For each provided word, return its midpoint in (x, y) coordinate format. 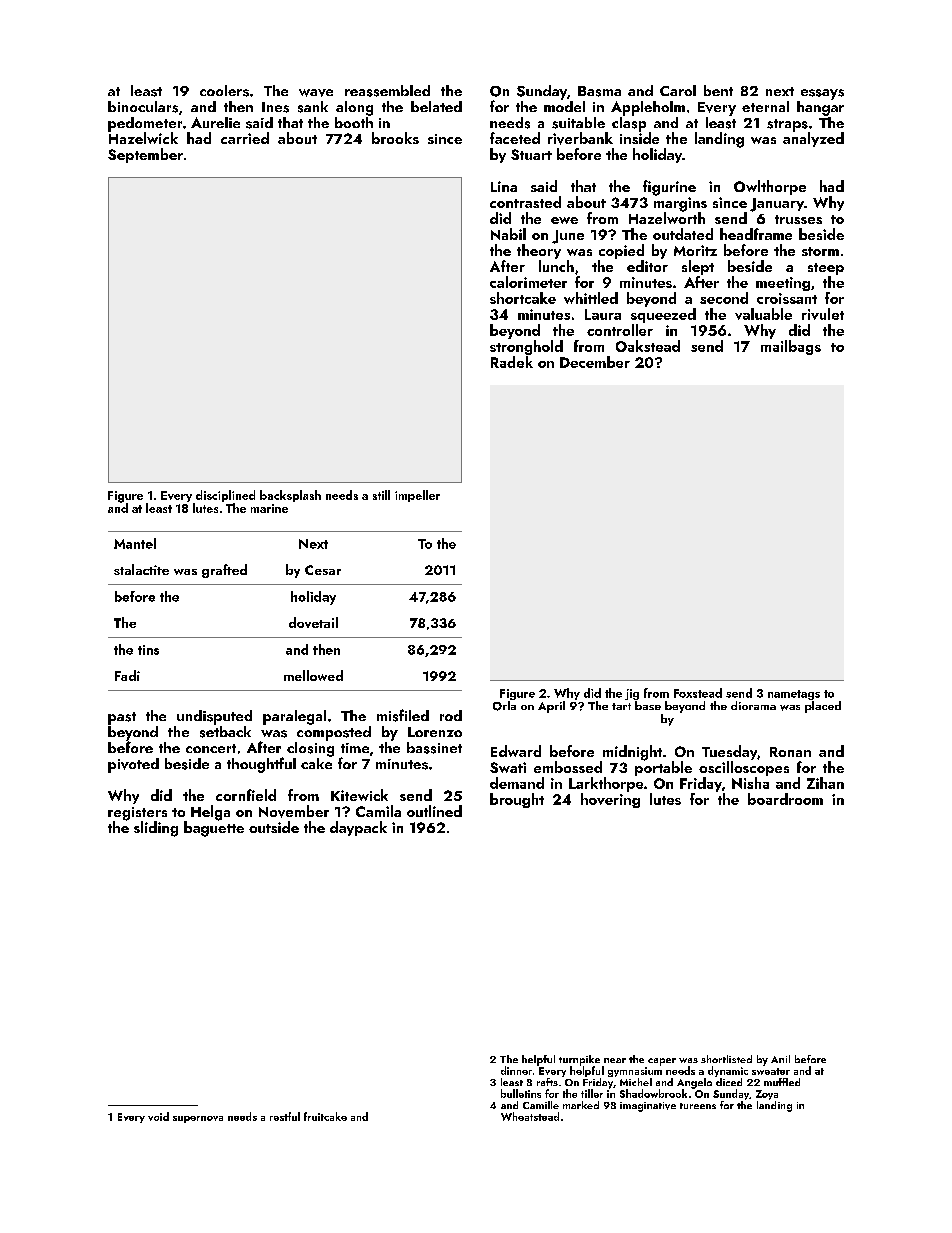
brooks (395, 138)
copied (621, 251)
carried (245, 138)
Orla (504, 706)
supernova (198, 1119)
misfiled (403, 715)
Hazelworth (667, 218)
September (145, 155)
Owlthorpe (770, 187)
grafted (224, 571)
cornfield (246, 795)
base (648, 705)
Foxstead (698, 693)
